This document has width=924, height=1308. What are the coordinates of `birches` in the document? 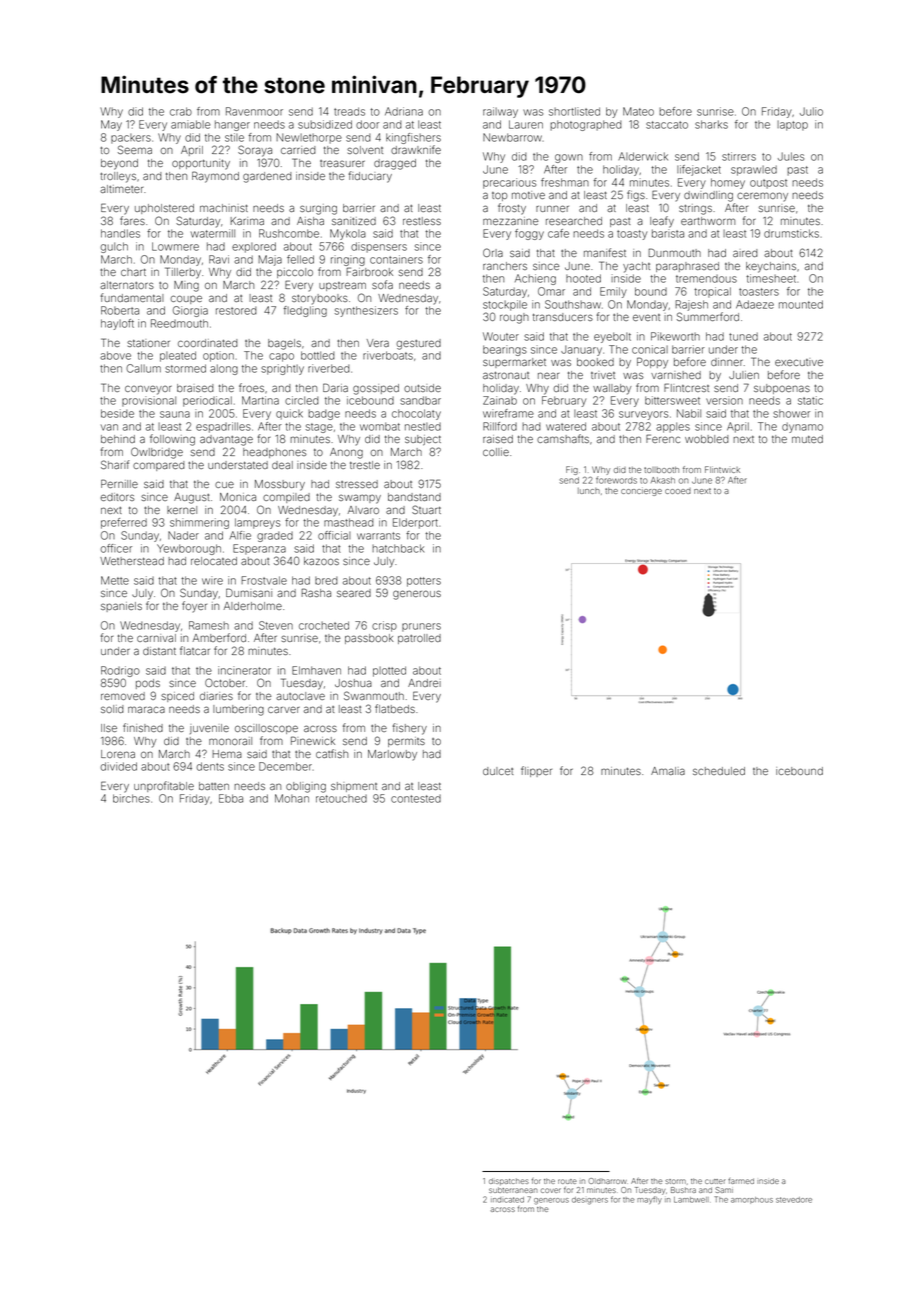 It's located at (131, 798).
